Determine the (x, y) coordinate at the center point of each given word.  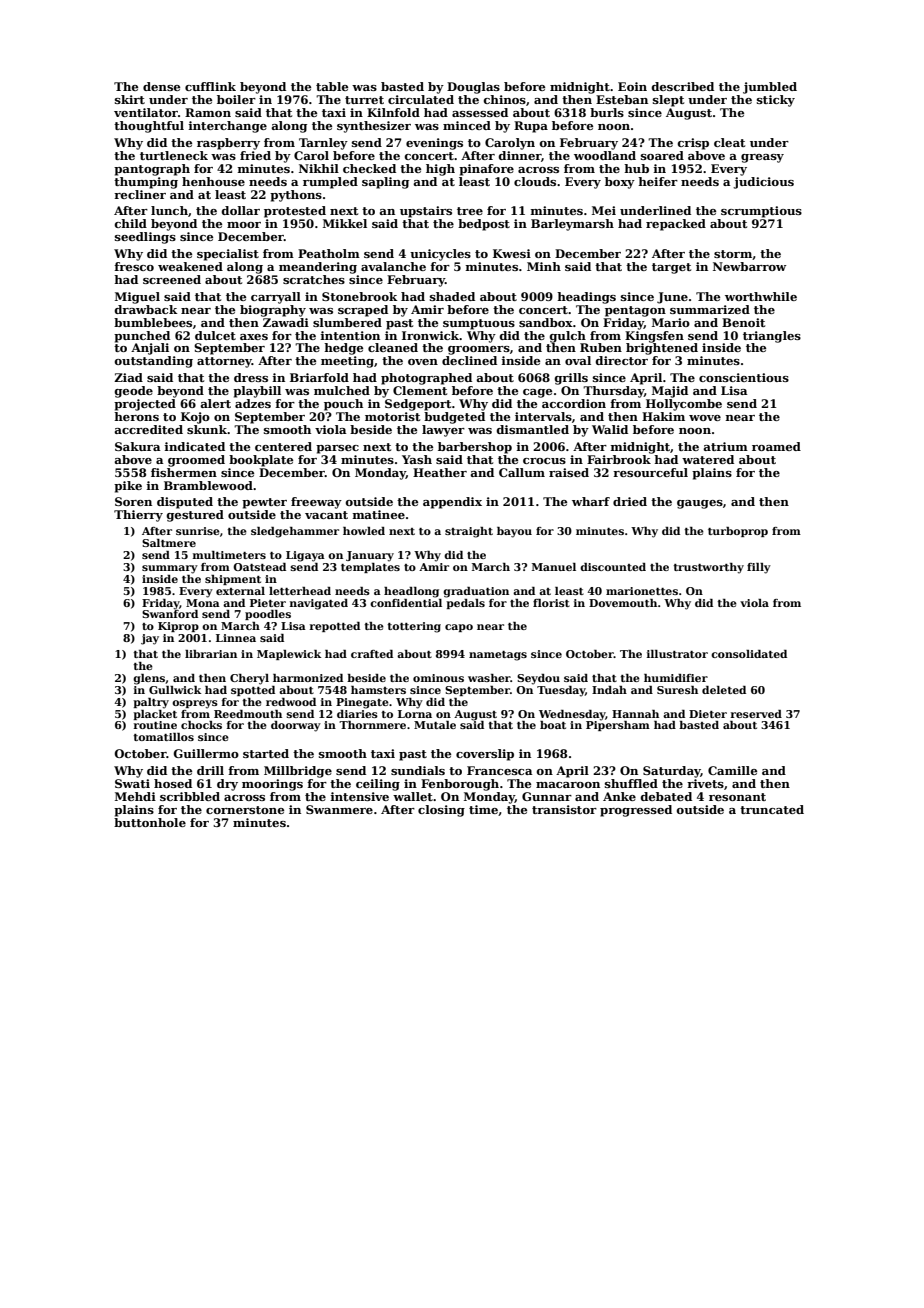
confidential (406, 603)
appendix (452, 503)
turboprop (738, 532)
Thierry (138, 516)
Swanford (170, 614)
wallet (413, 796)
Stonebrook (359, 296)
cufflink (210, 86)
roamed (776, 446)
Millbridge (298, 772)
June (672, 298)
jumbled (770, 88)
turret (364, 100)
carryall (276, 298)
